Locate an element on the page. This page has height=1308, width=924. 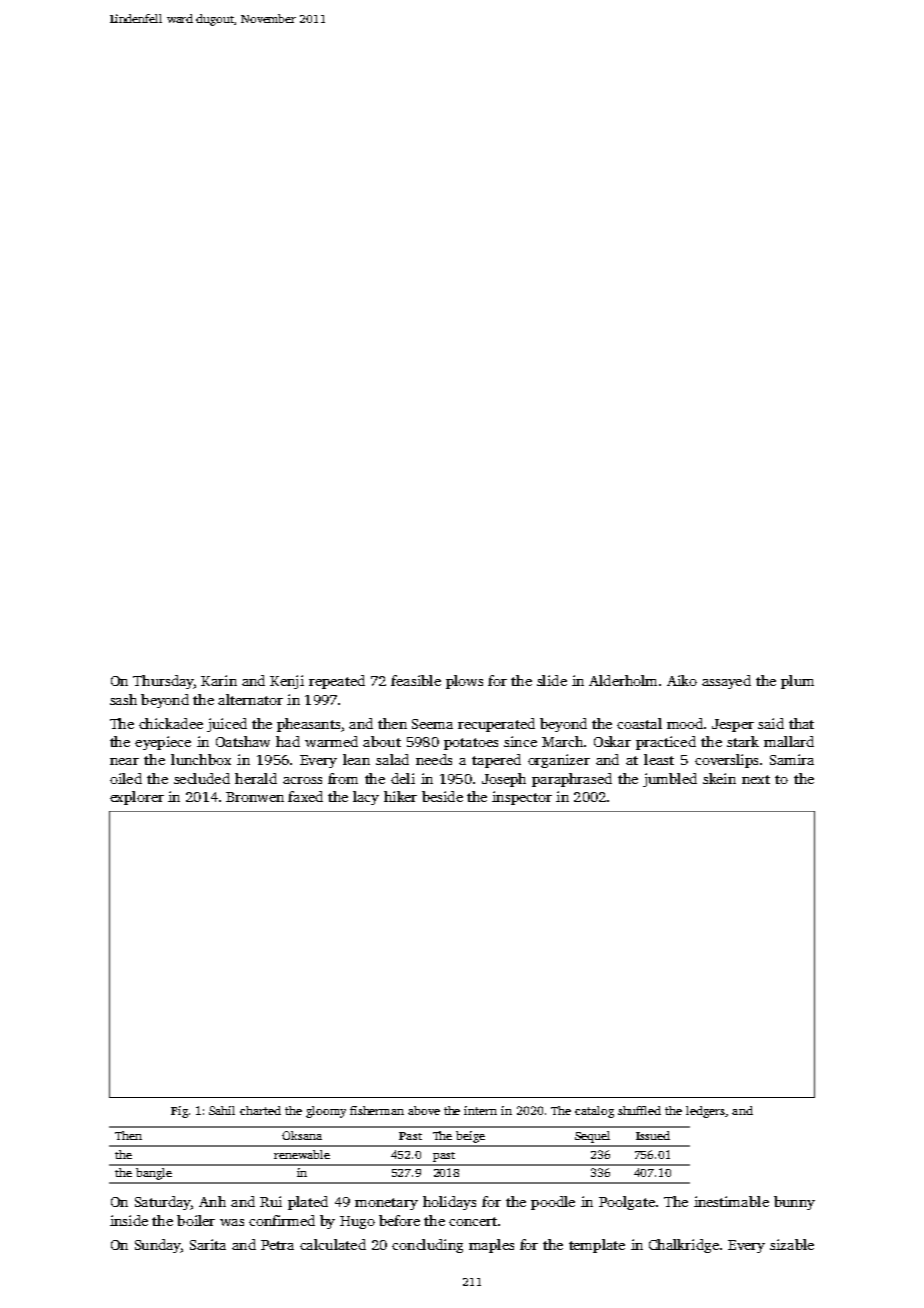
ledgers is located at coordinates (705, 1112).
